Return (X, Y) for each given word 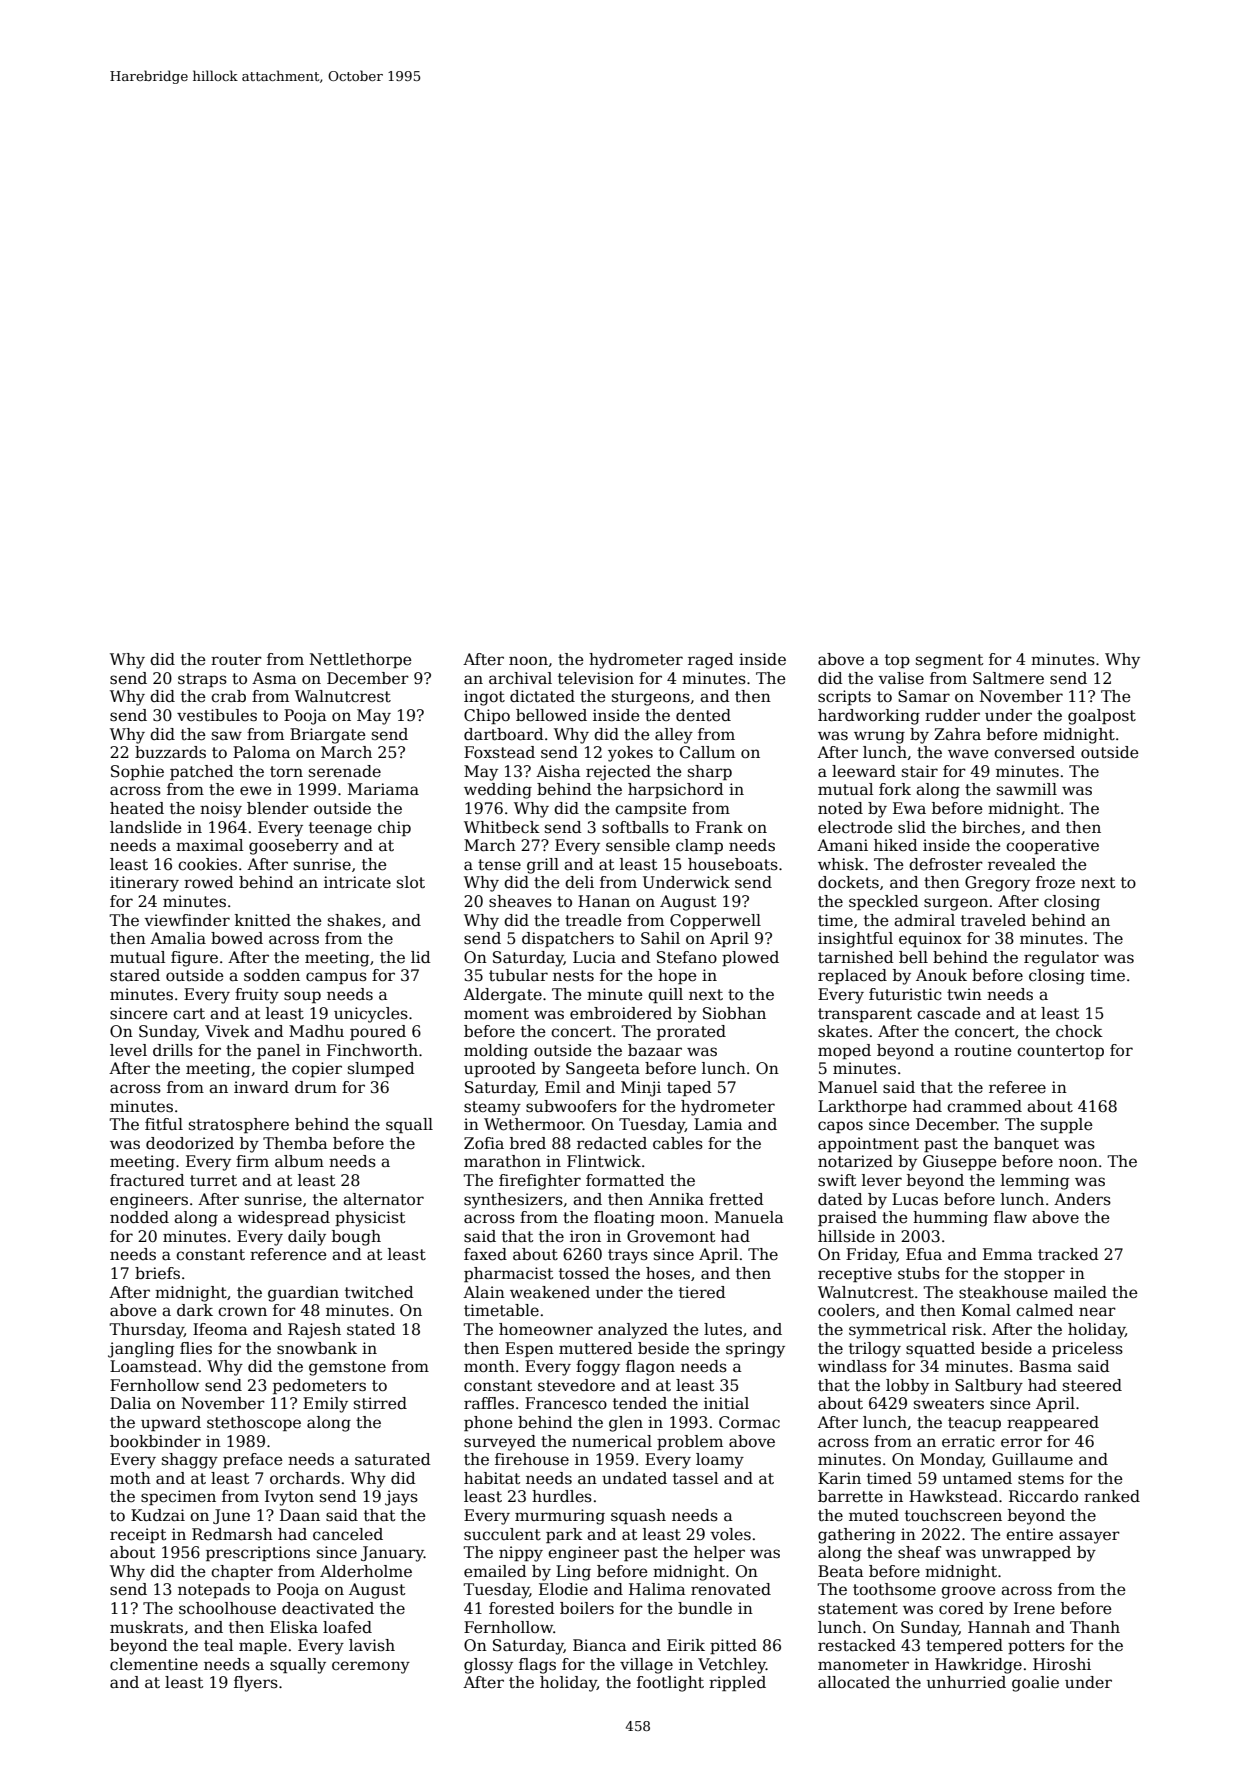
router (236, 660)
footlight (670, 1684)
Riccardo (1043, 1496)
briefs (157, 1273)
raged (711, 661)
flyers (256, 1684)
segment (949, 661)
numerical (612, 1441)
